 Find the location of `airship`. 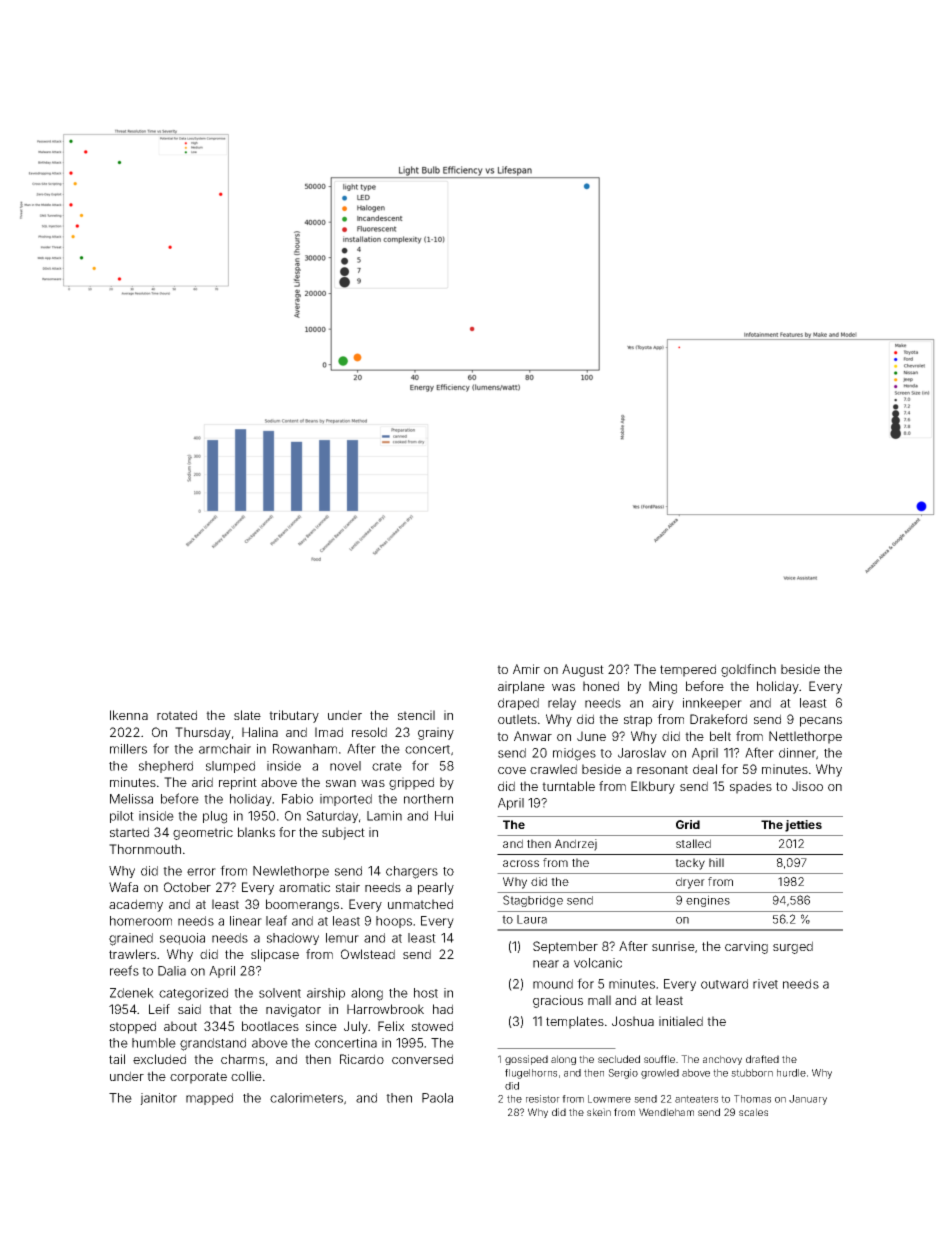

airship is located at coordinates (326, 994).
